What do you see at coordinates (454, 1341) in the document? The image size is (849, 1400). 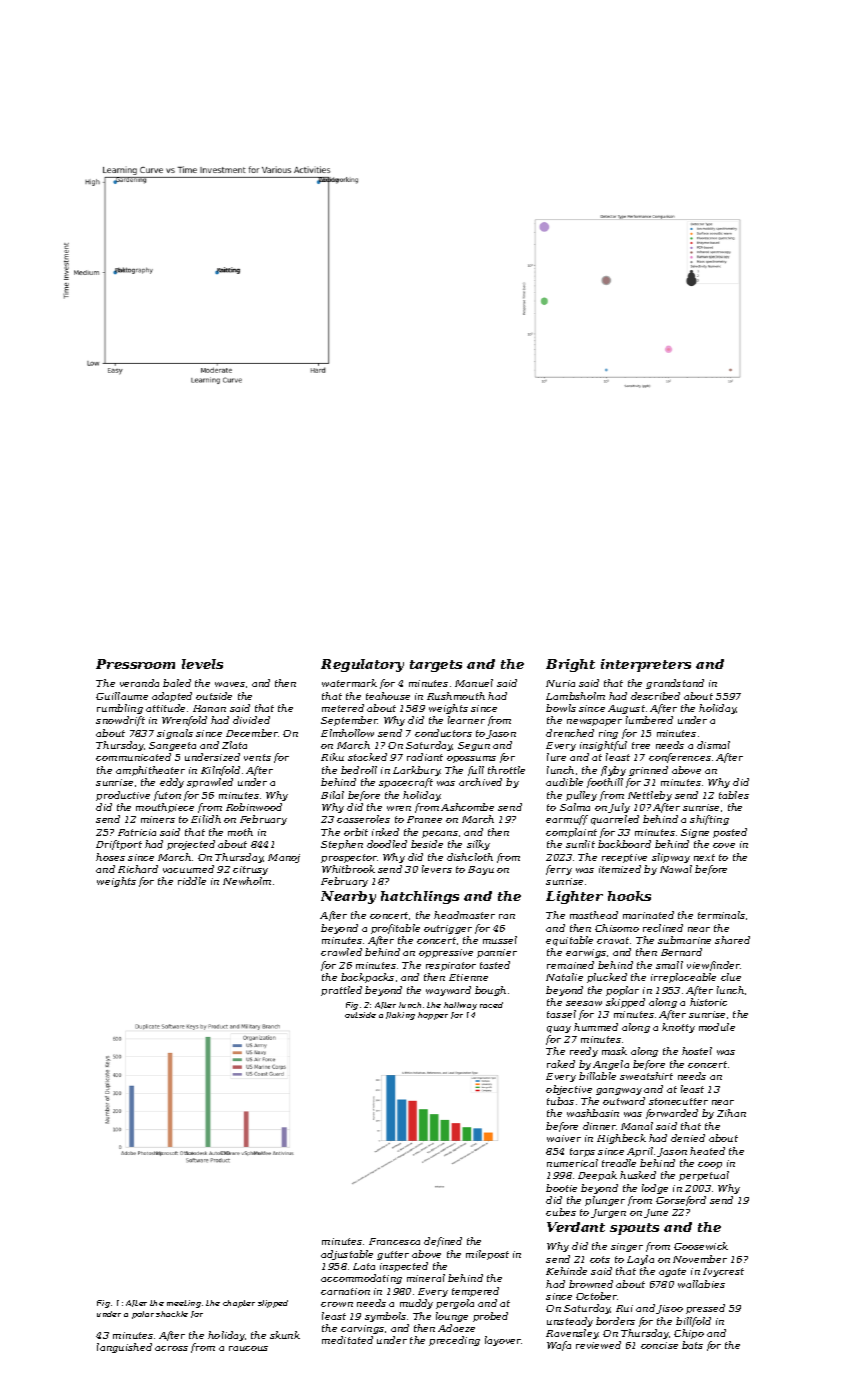 I see `preceding` at bounding box center [454, 1341].
